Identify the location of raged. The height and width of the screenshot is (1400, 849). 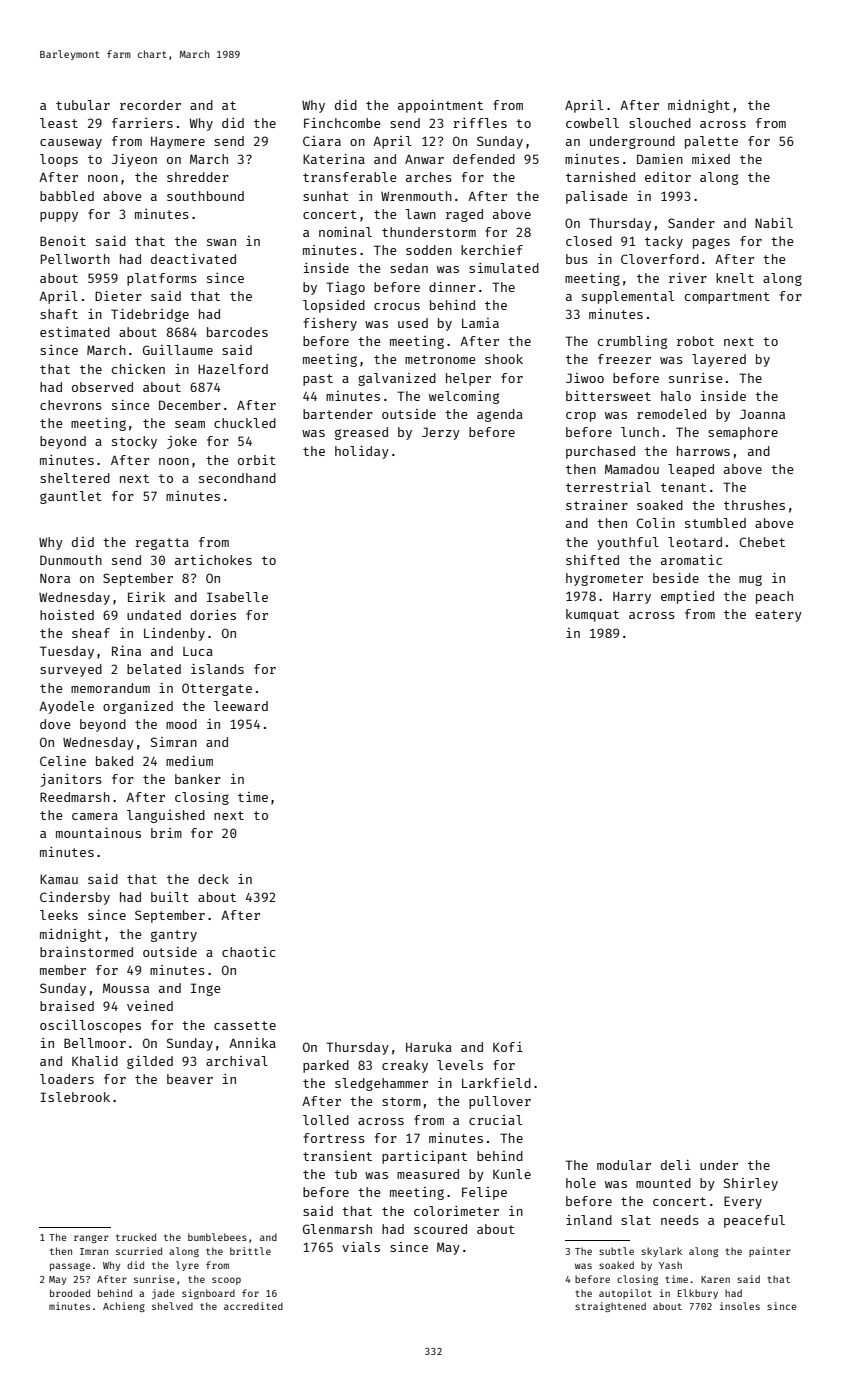
(464, 215).
